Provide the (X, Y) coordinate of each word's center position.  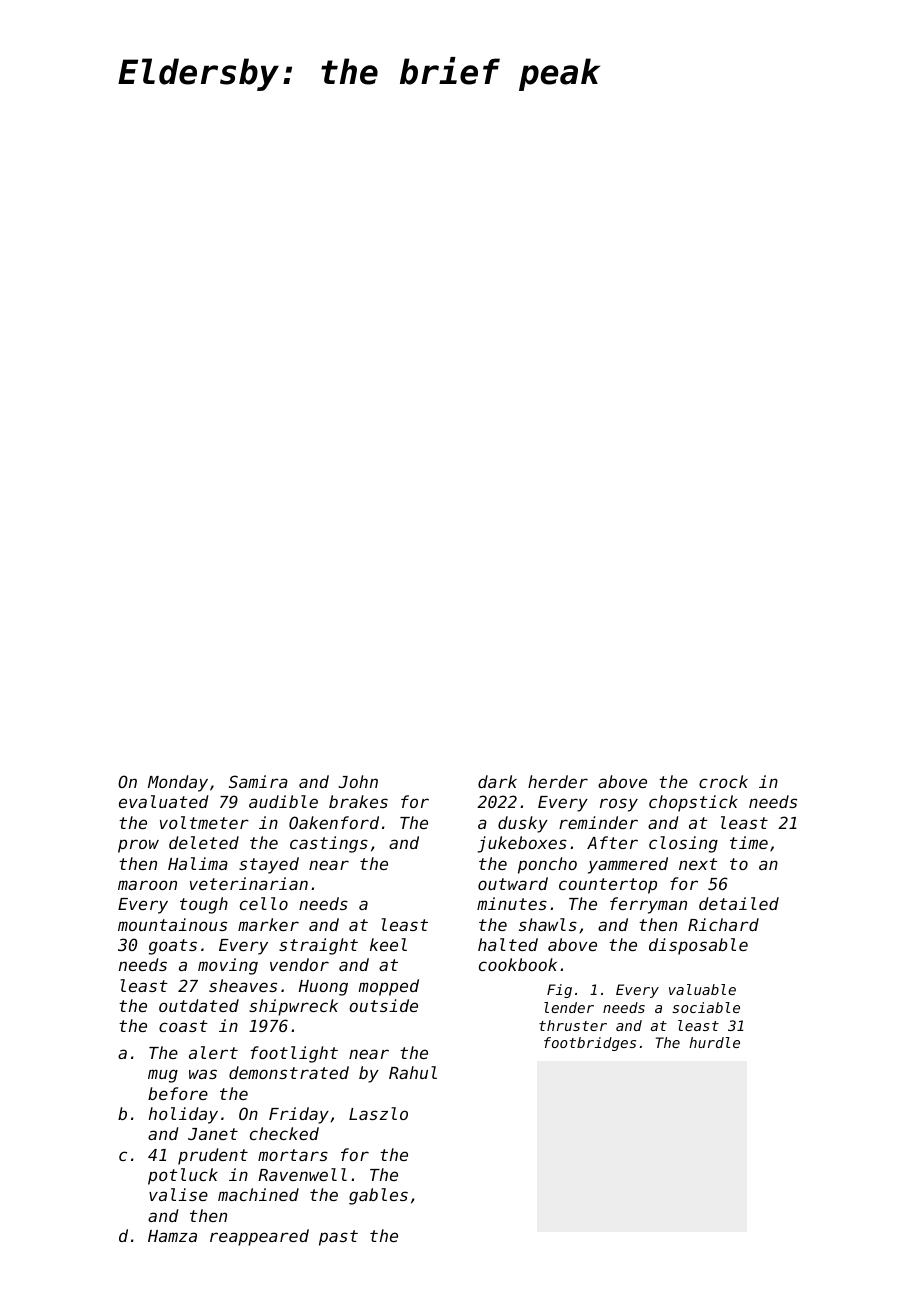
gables (378, 1196)
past (338, 1238)
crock (723, 781)
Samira (258, 781)
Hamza (172, 1236)
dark (497, 781)
